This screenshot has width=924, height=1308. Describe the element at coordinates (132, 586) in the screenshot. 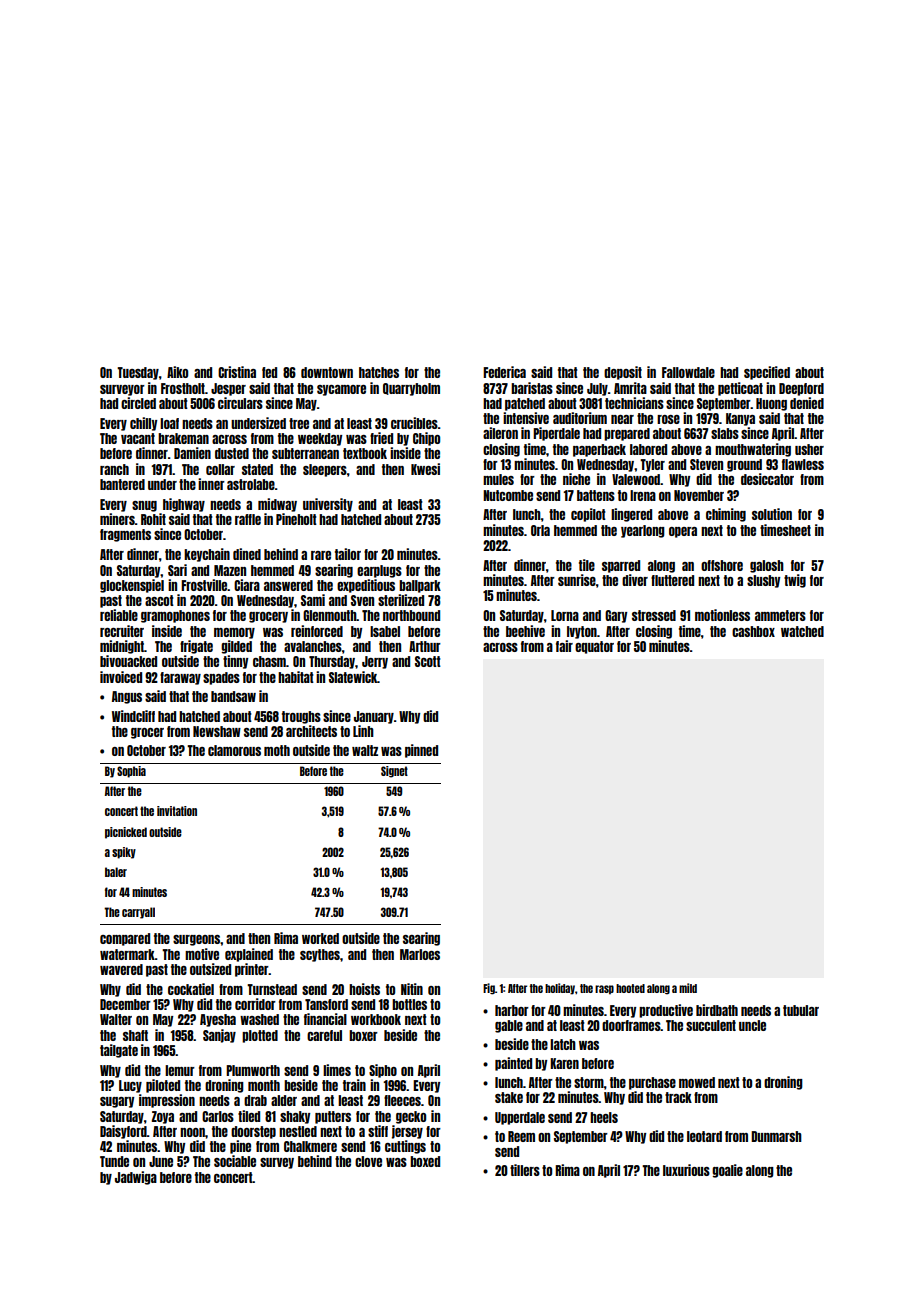

I see `glockenspiel` at that location.
